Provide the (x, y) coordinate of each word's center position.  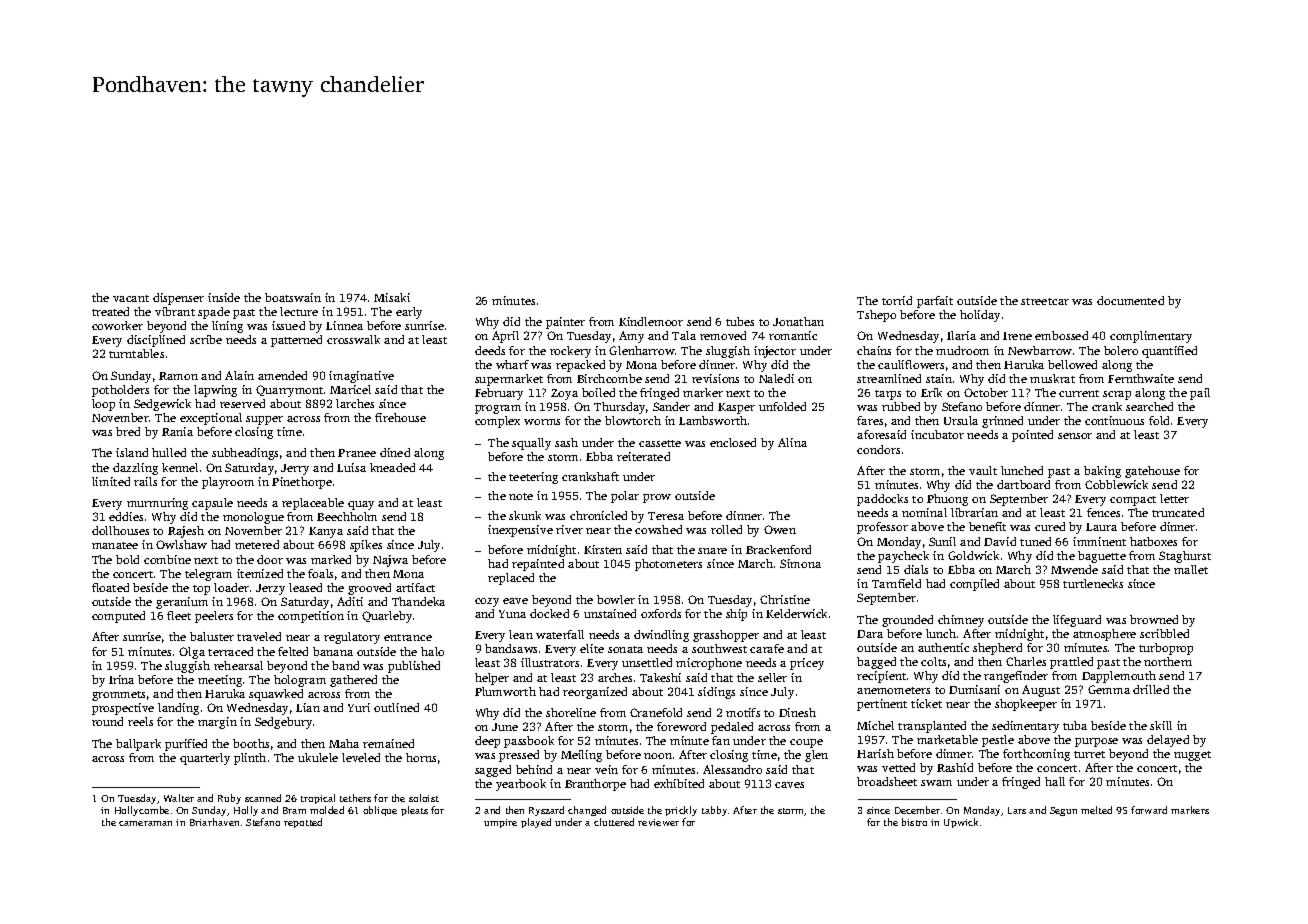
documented (1130, 300)
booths (251, 743)
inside (224, 297)
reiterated (643, 456)
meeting (220, 681)
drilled (1151, 689)
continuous (1114, 420)
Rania (177, 431)
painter (565, 323)
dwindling (661, 636)
